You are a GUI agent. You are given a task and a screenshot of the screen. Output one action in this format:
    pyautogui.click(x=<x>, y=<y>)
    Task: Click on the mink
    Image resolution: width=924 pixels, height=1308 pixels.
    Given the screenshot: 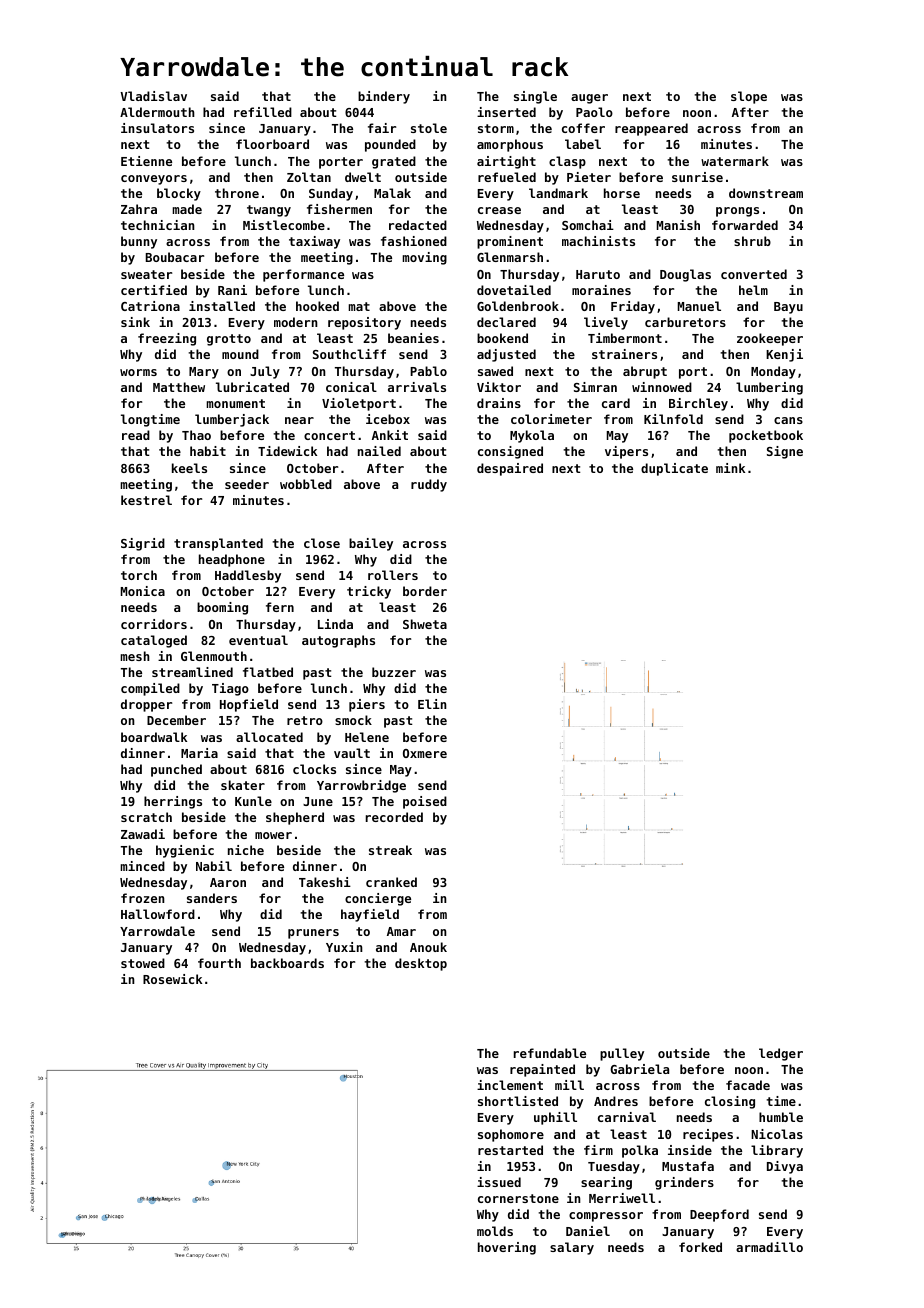 What is the action you would take?
    pyautogui.click(x=730, y=468)
